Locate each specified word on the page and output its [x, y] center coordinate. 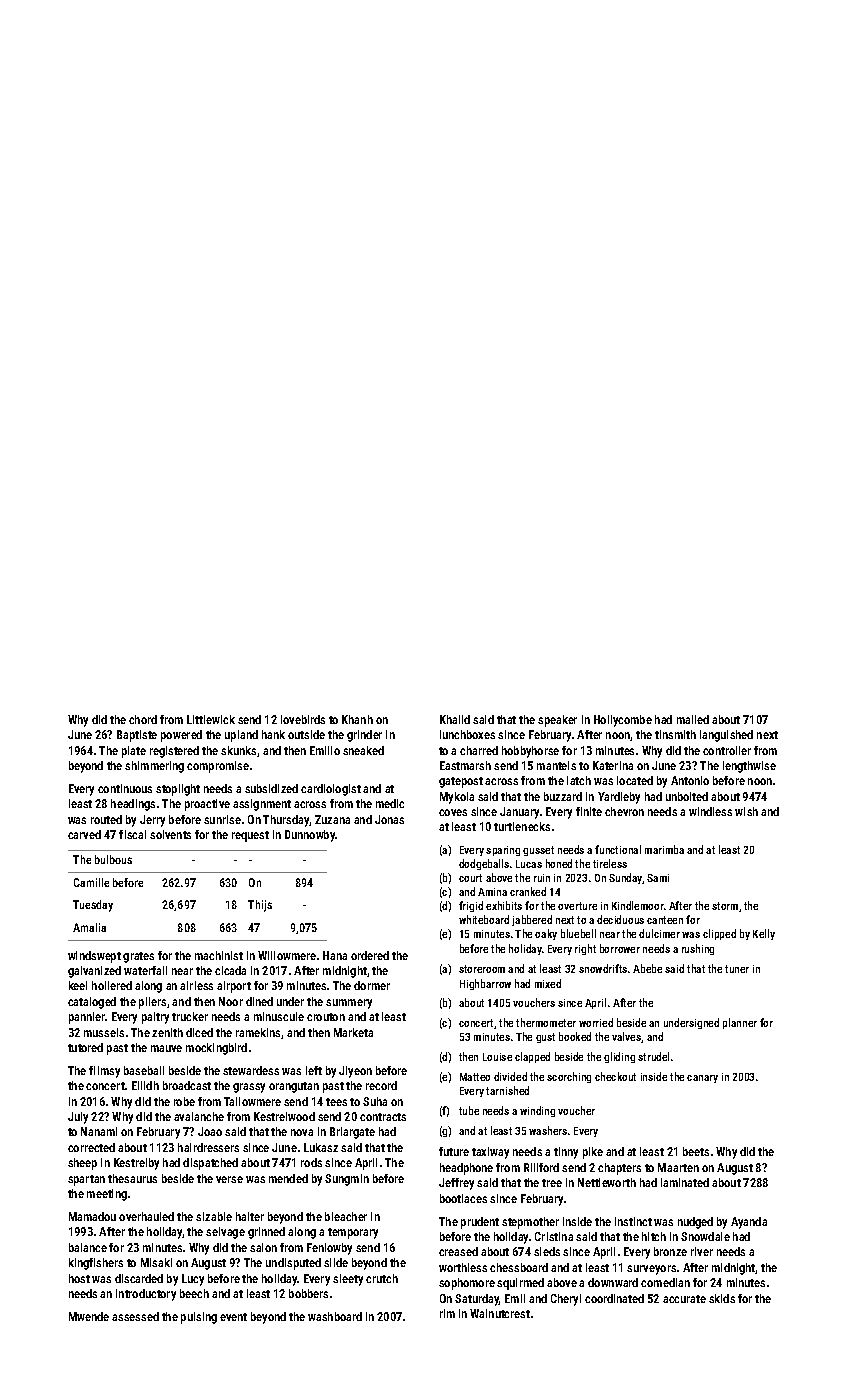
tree [552, 1183]
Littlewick [211, 719]
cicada [230, 970]
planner [740, 1023]
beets [696, 1151]
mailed [693, 719]
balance [88, 1247]
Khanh [357, 719]
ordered [370, 955]
